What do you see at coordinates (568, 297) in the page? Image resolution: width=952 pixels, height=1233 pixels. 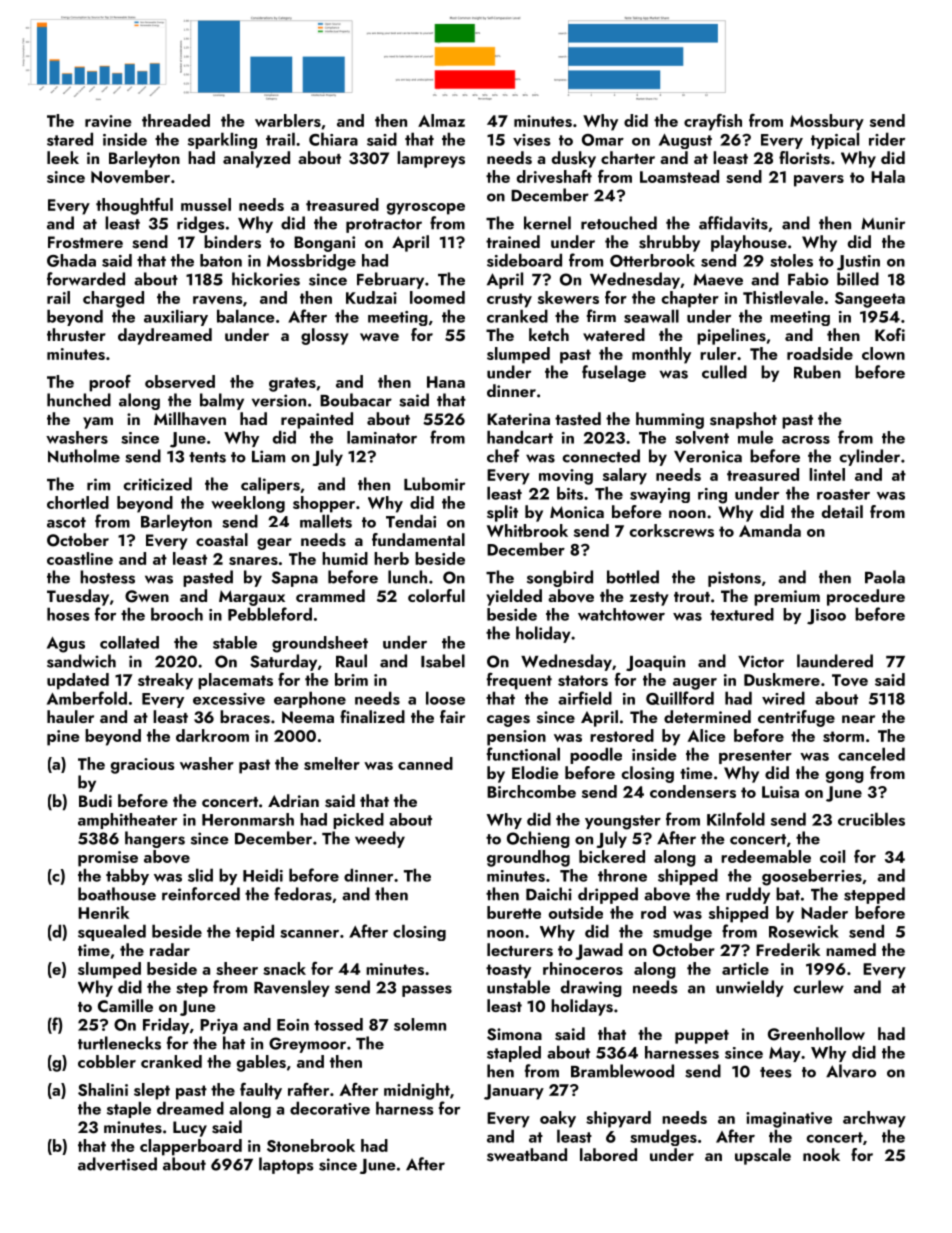 I see `skewers` at bounding box center [568, 297].
